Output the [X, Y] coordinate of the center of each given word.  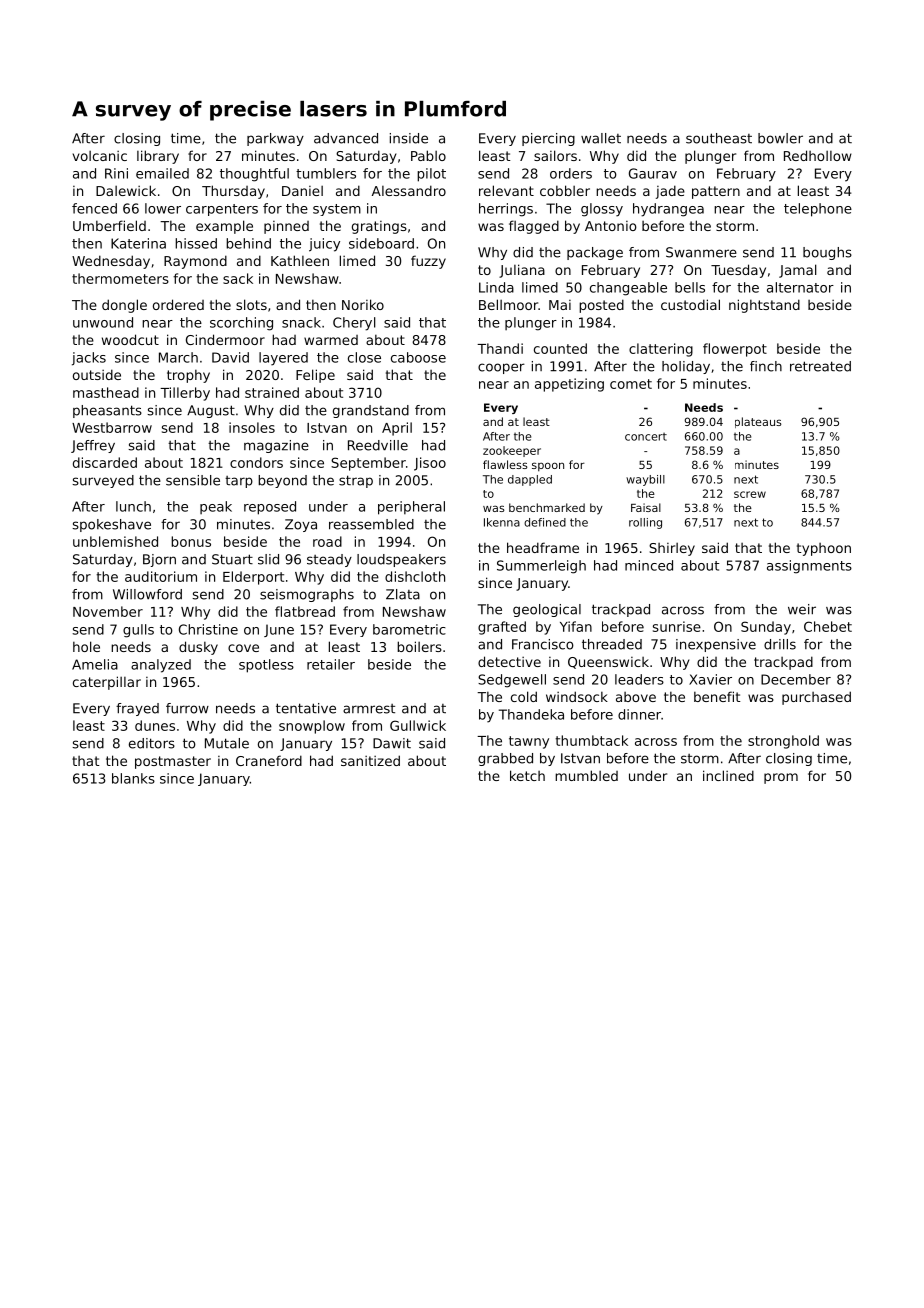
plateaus [758, 422]
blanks [133, 778]
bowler [780, 138]
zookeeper [512, 451]
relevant [506, 190]
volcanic [100, 156]
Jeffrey [93, 446]
